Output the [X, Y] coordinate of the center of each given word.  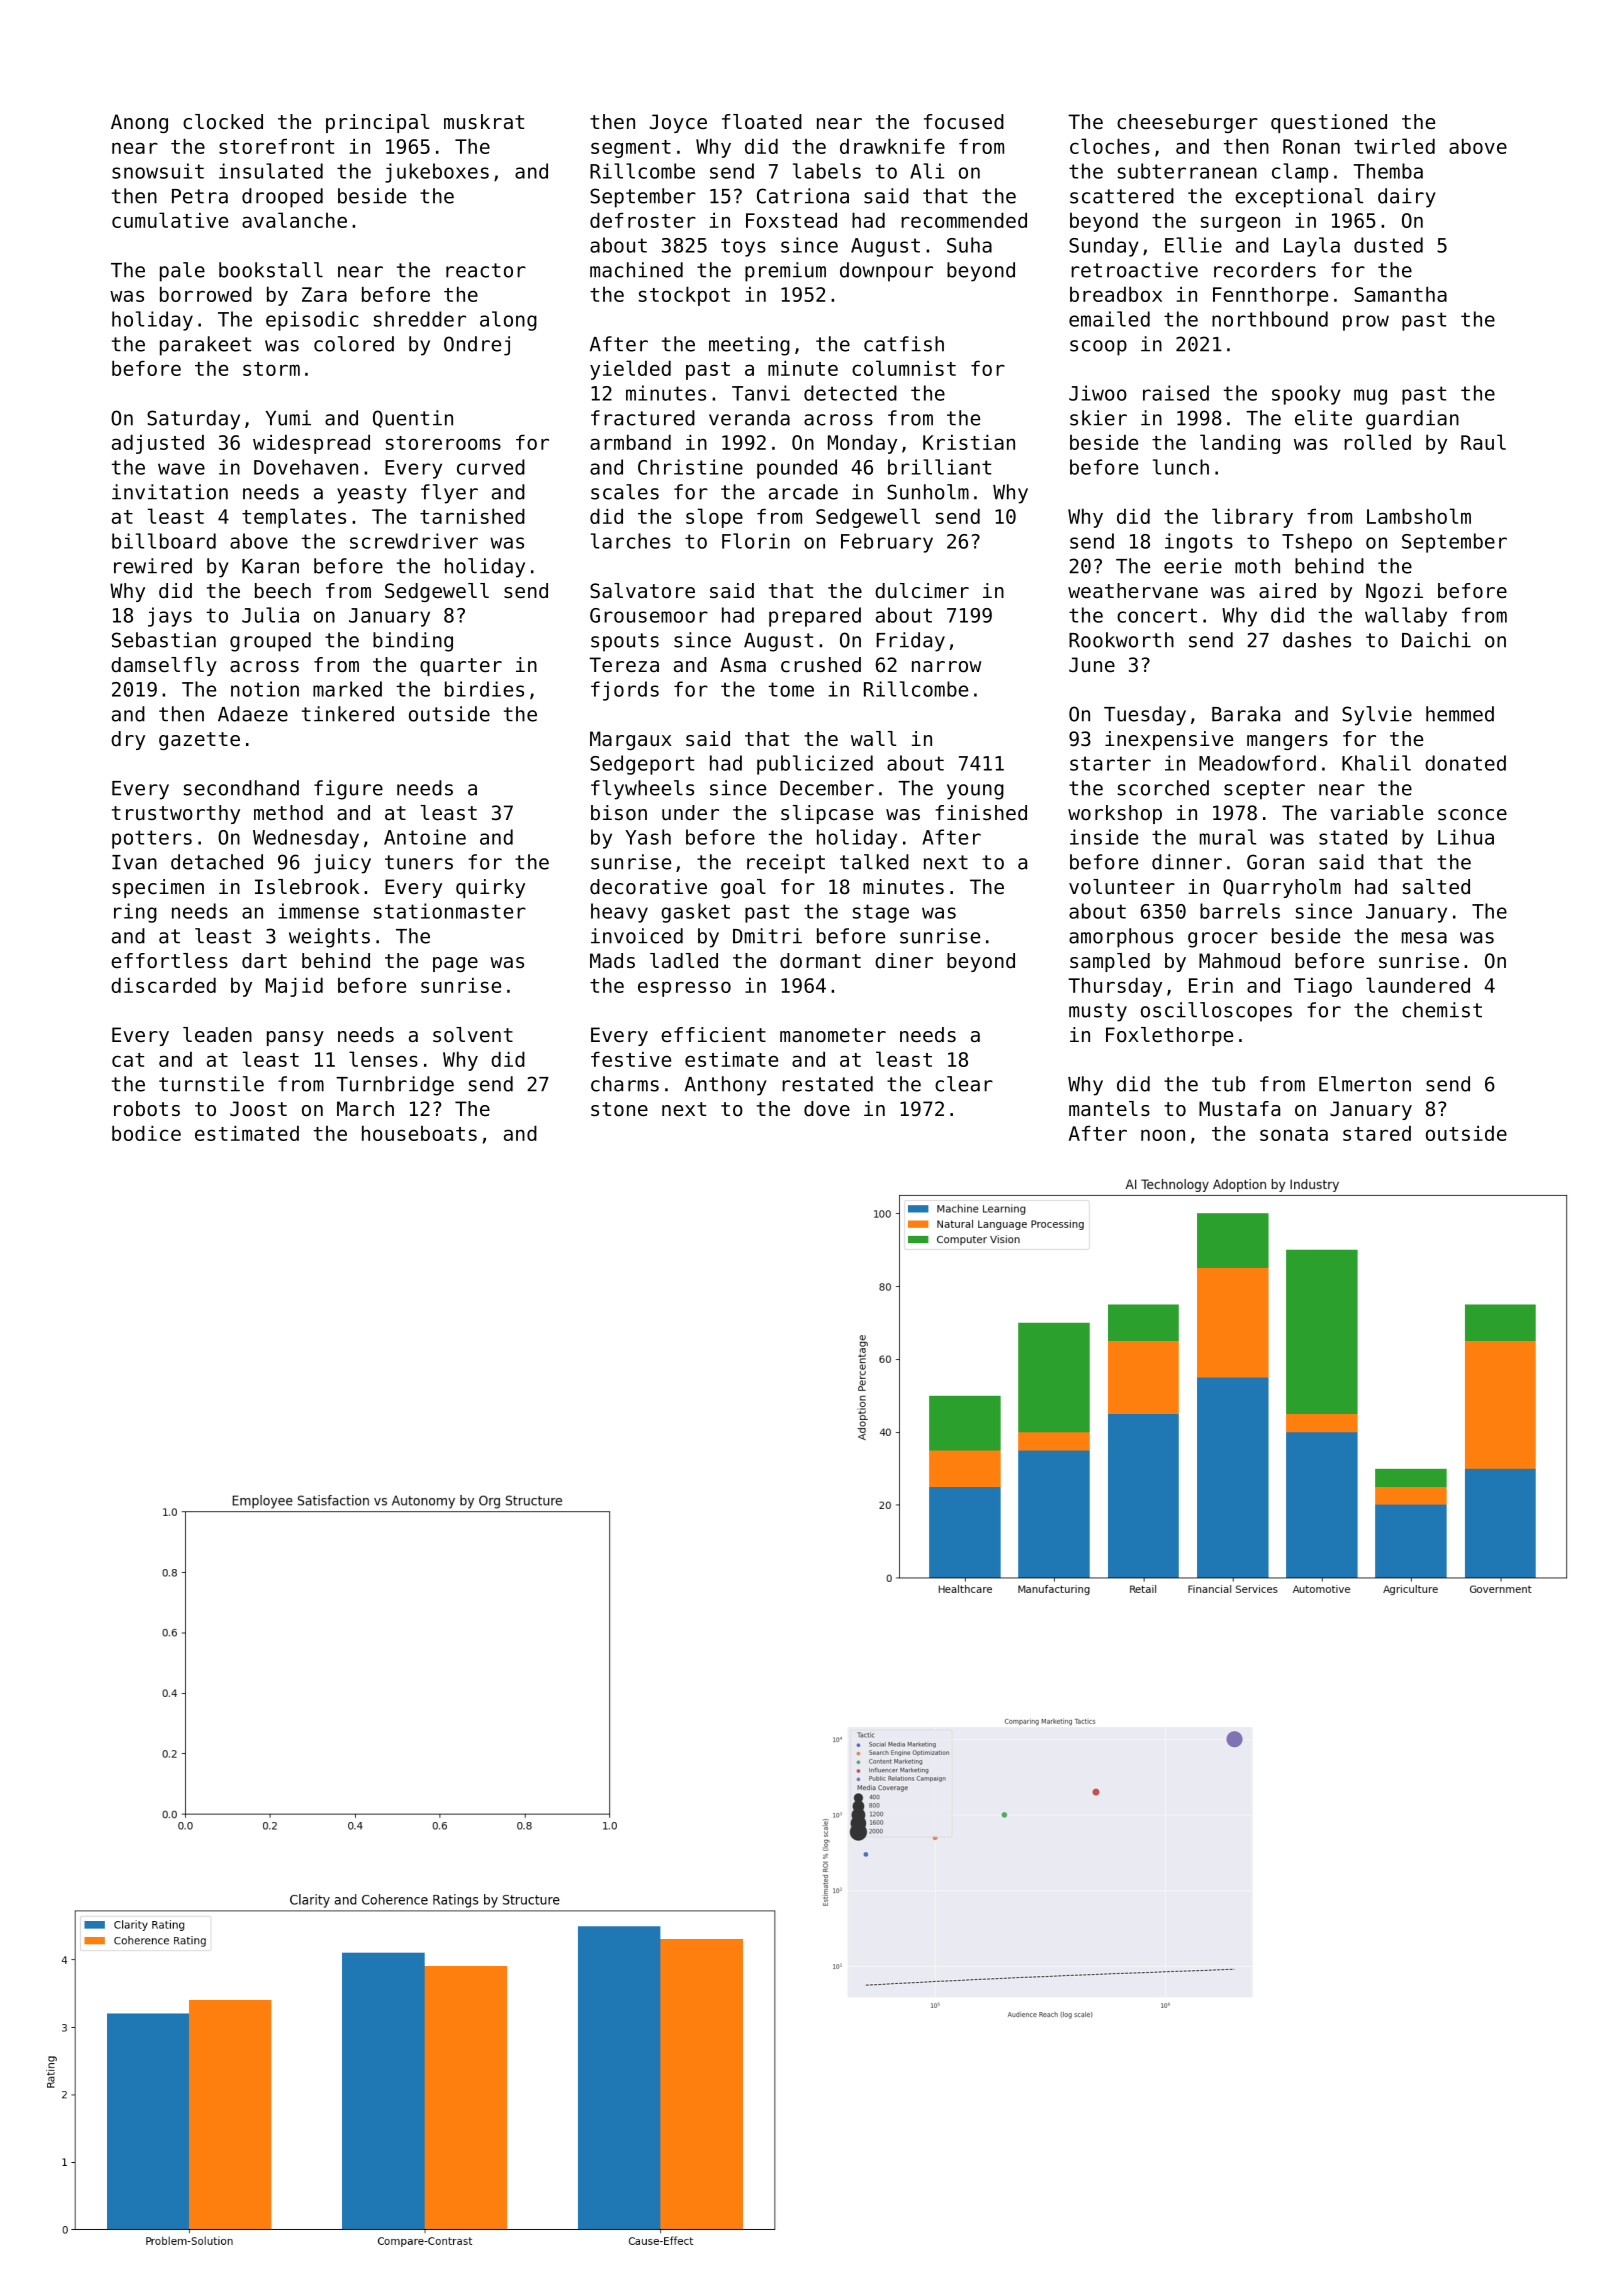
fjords [625, 691]
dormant [820, 961]
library [1252, 518]
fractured [643, 418]
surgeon [1240, 224]
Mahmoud [1239, 961]
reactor [486, 270]
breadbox [1116, 294]
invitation [170, 492]
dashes [1317, 640]
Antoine [425, 837]
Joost [258, 1109]
